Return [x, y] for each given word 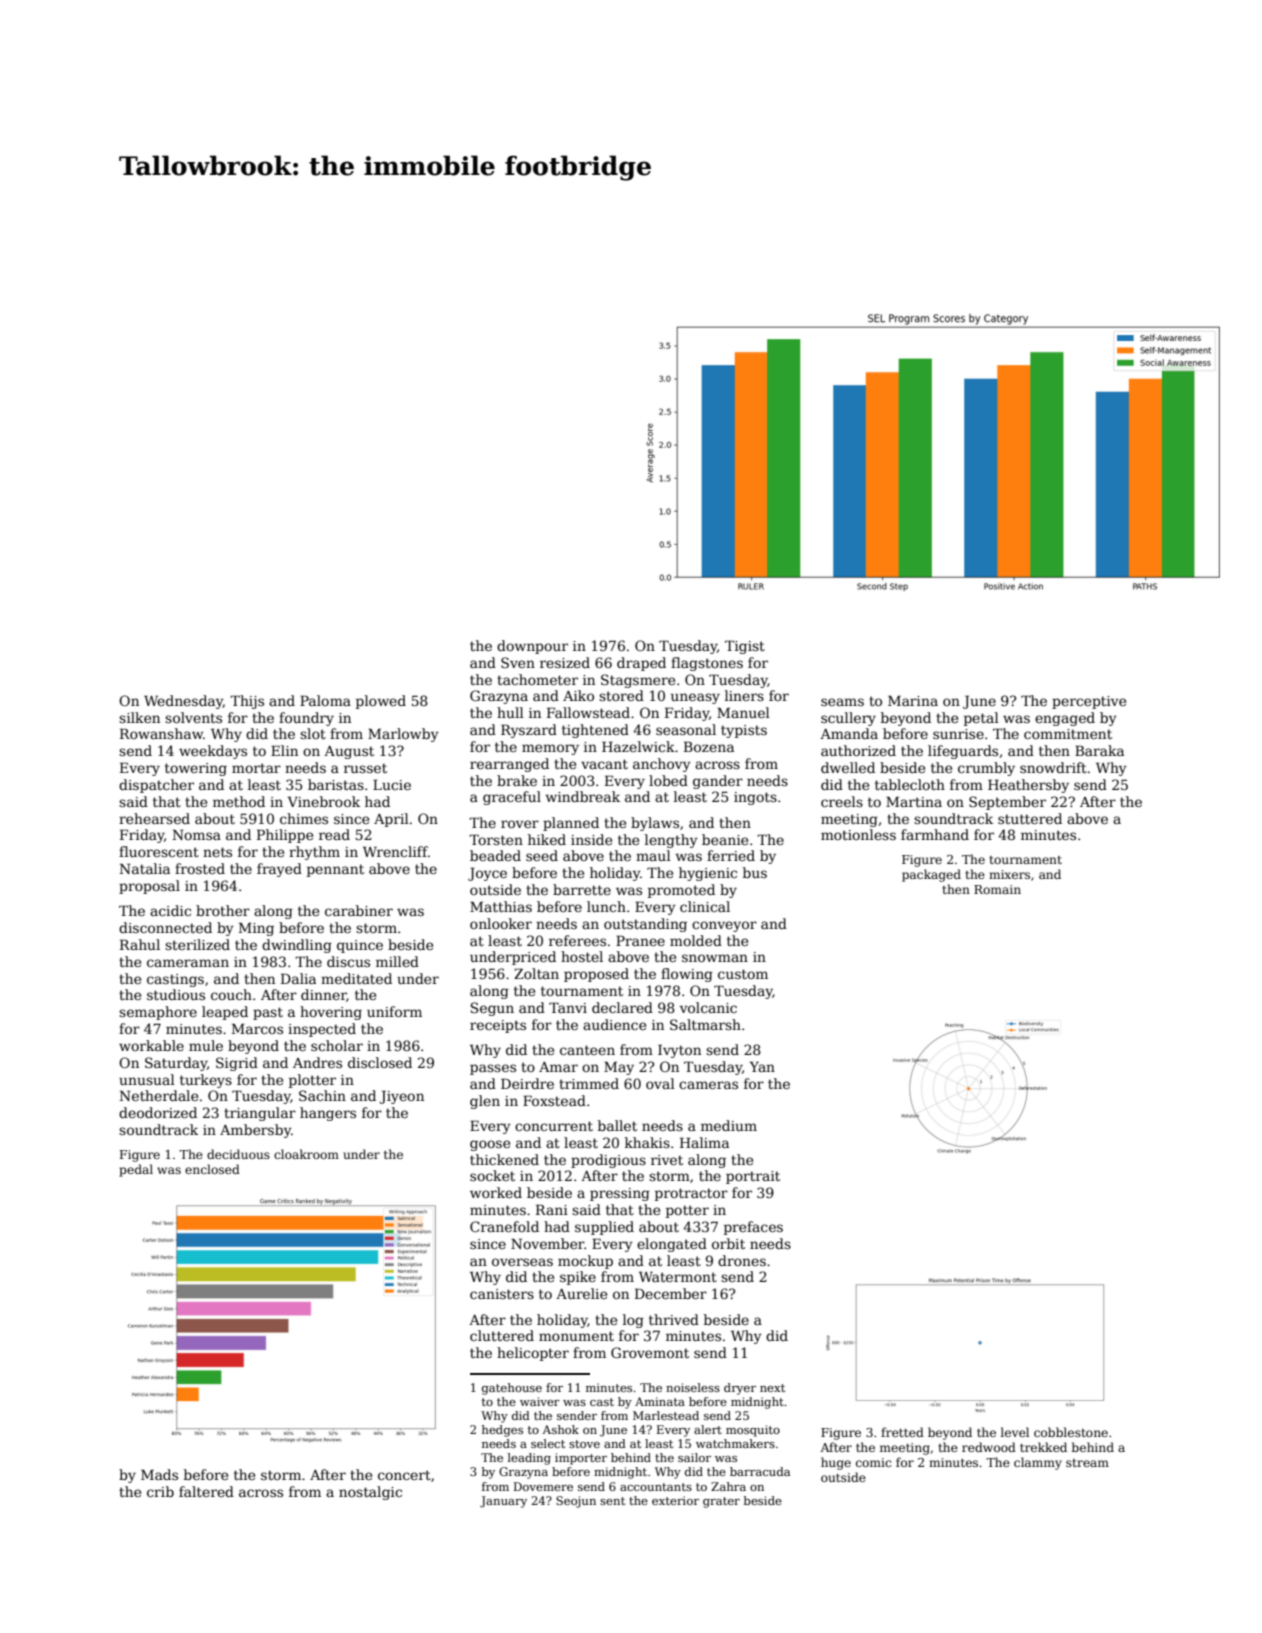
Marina [913, 700]
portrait [753, 1177]
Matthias [501, 906]
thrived [674, 1319]
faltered [206, 1491]
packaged [931, 875]
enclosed [212, 1169]
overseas [522, 1262]
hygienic [708, 874]
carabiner [359, 910]
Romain [997, 889]
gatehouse [512, 1389]
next [772, 1388]
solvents [193, 717]
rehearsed [154, 818]
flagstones [707, 664]
